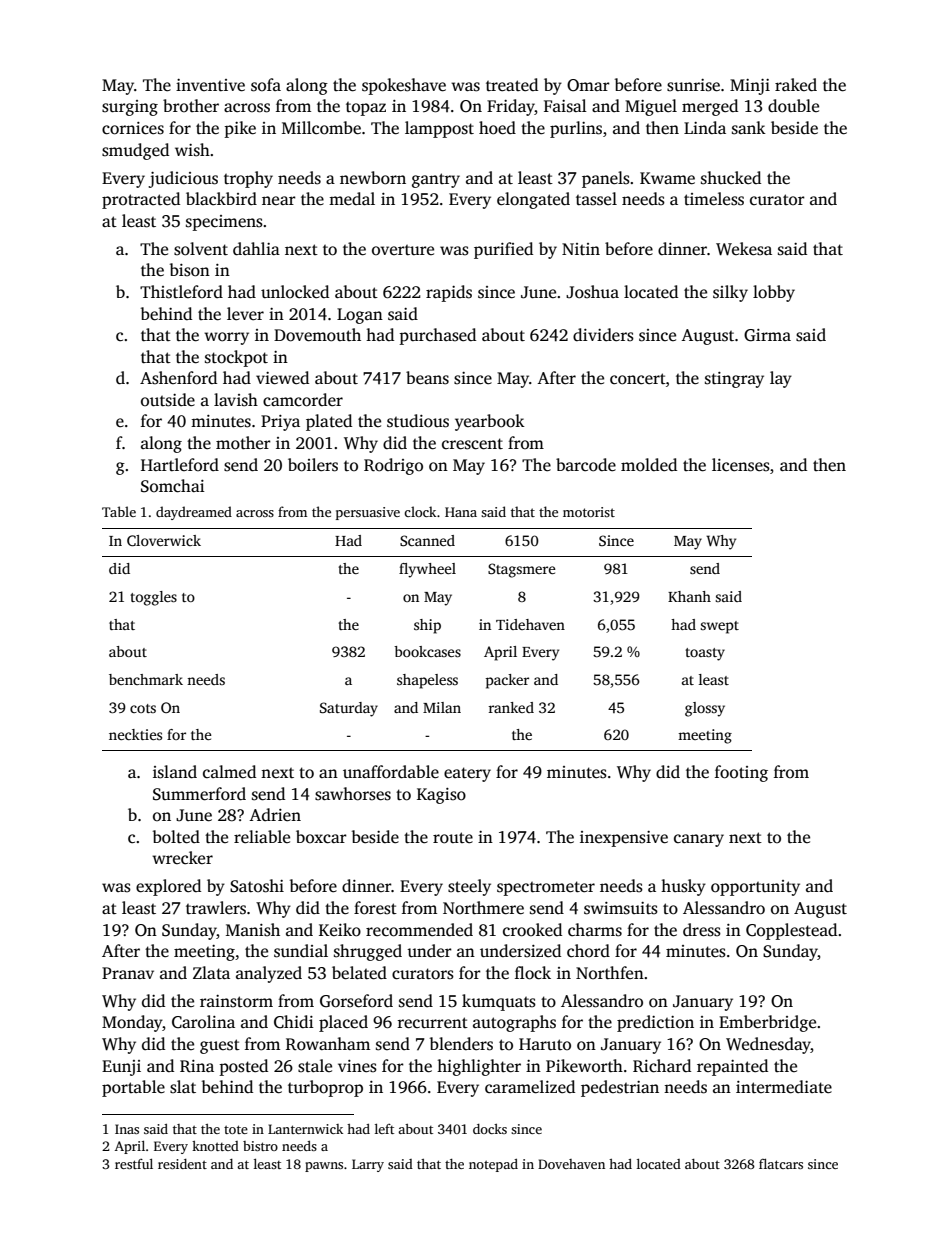 Image resolution: width=952 pixels, height=1233 pixels. Describe the element at coordinates (781, 1164) in the document. I see `flatcars` at that location.
